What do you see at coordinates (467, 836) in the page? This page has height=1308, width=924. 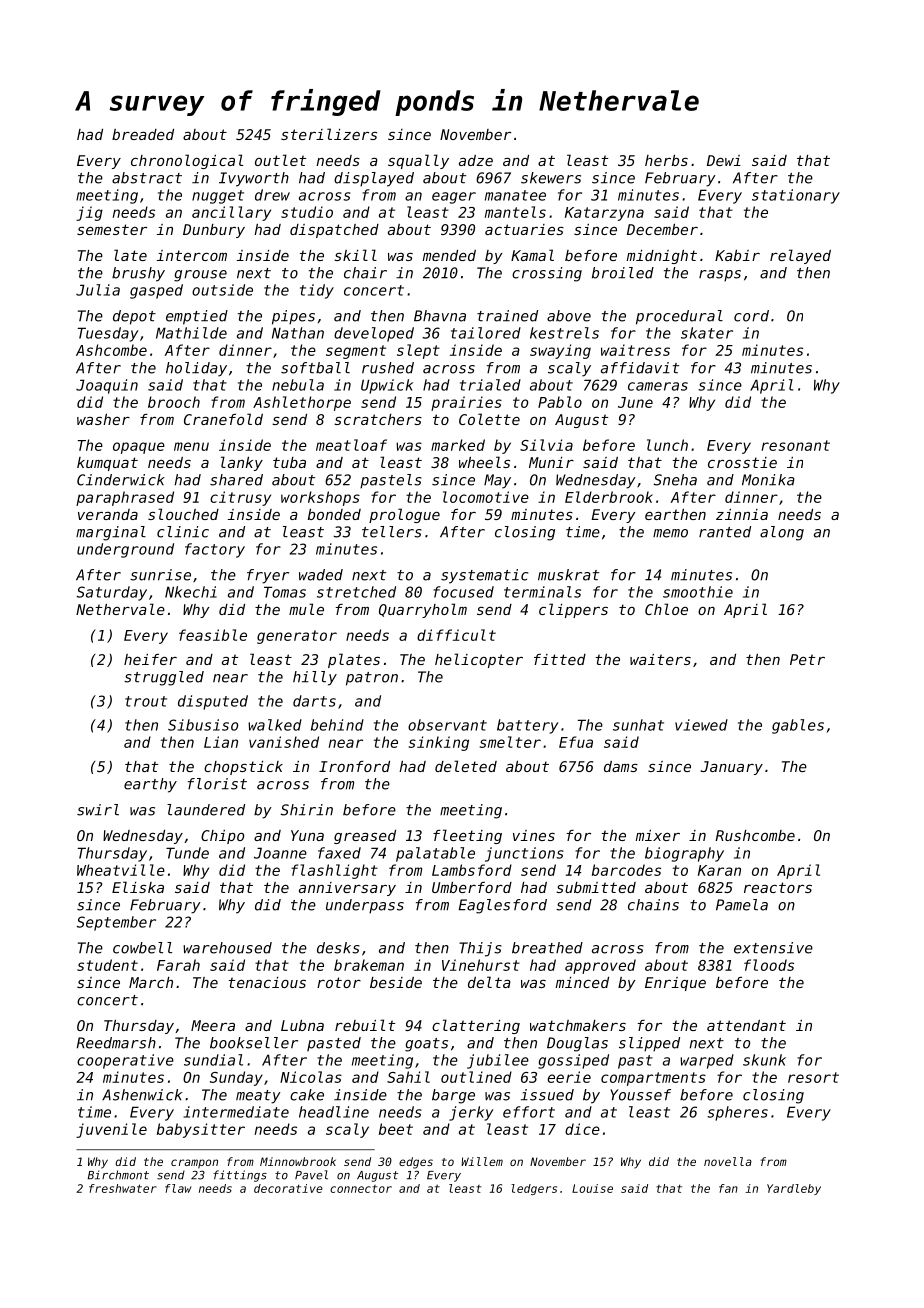 I see `fleeting` at bounding box center [467, 836].
